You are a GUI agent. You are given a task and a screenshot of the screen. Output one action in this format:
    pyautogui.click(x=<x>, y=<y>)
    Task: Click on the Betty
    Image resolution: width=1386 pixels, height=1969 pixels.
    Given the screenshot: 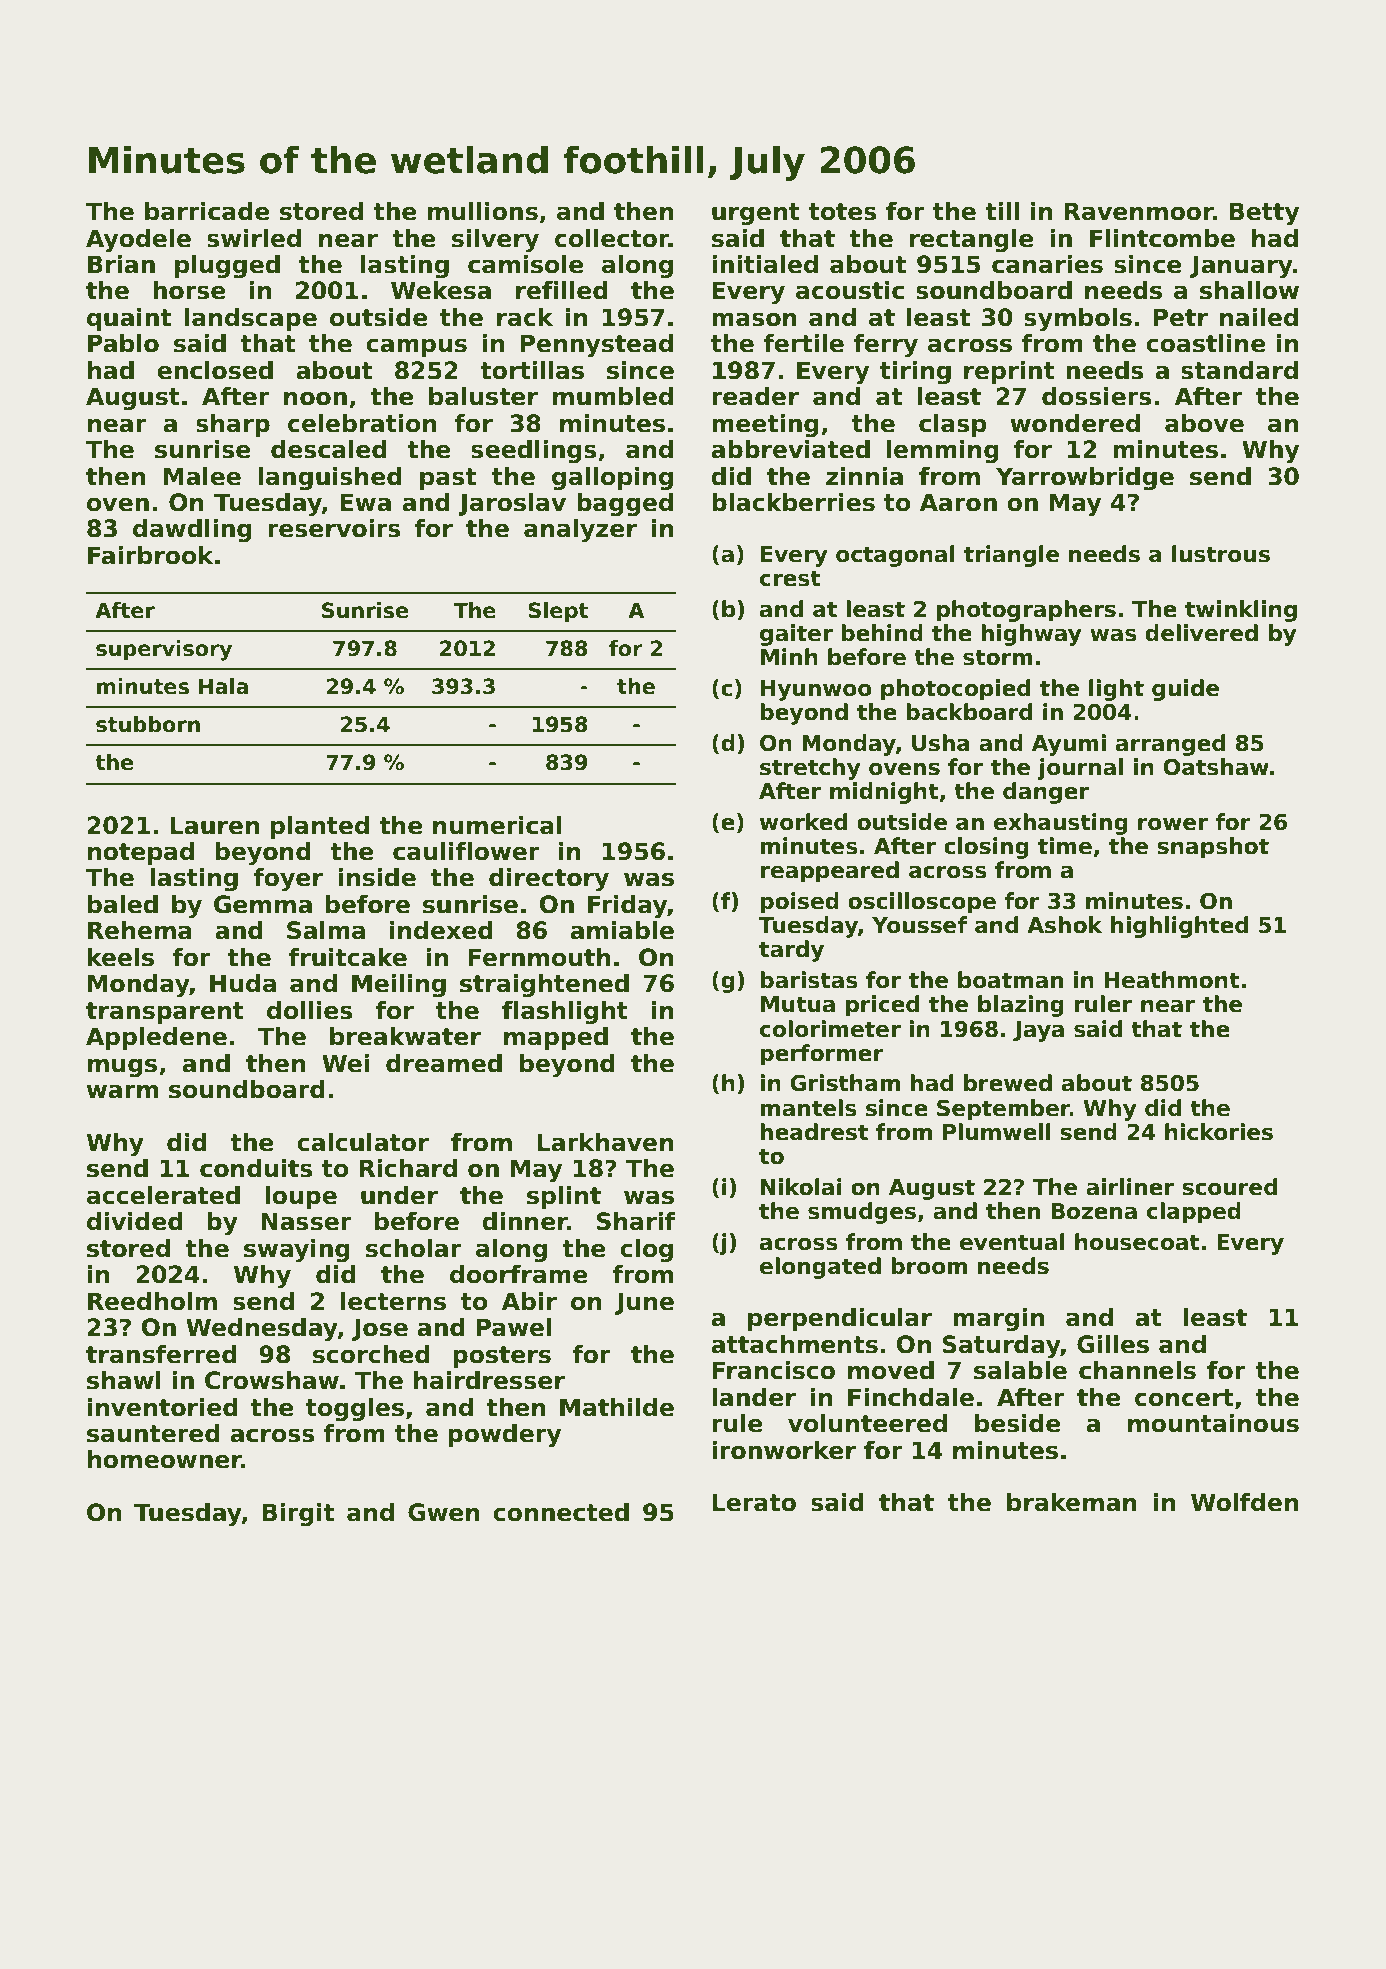 What is the action you would take?
    pyautogui.click(x=1264, y=213)
